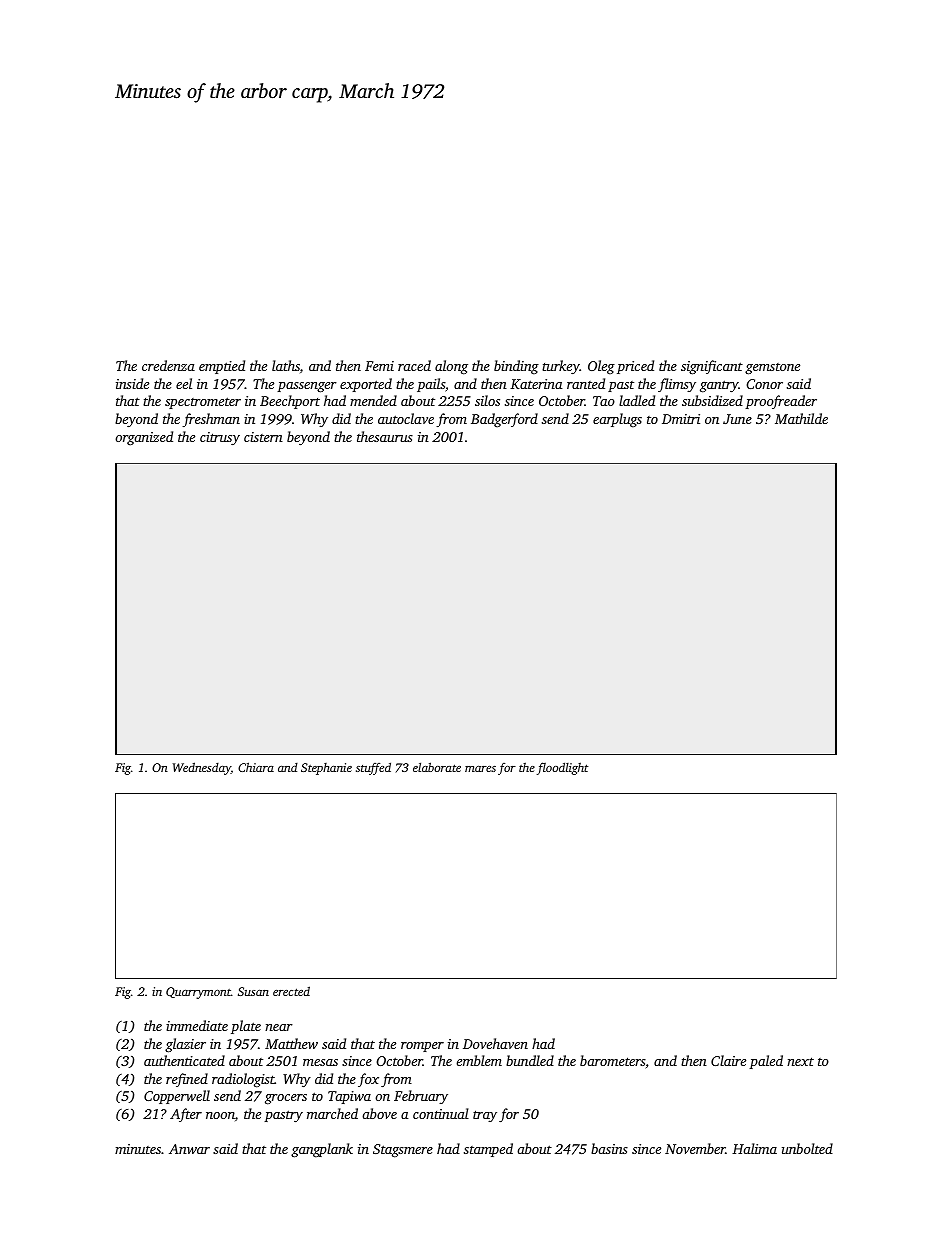  I want to click on Oleg, so click(601, 367).
